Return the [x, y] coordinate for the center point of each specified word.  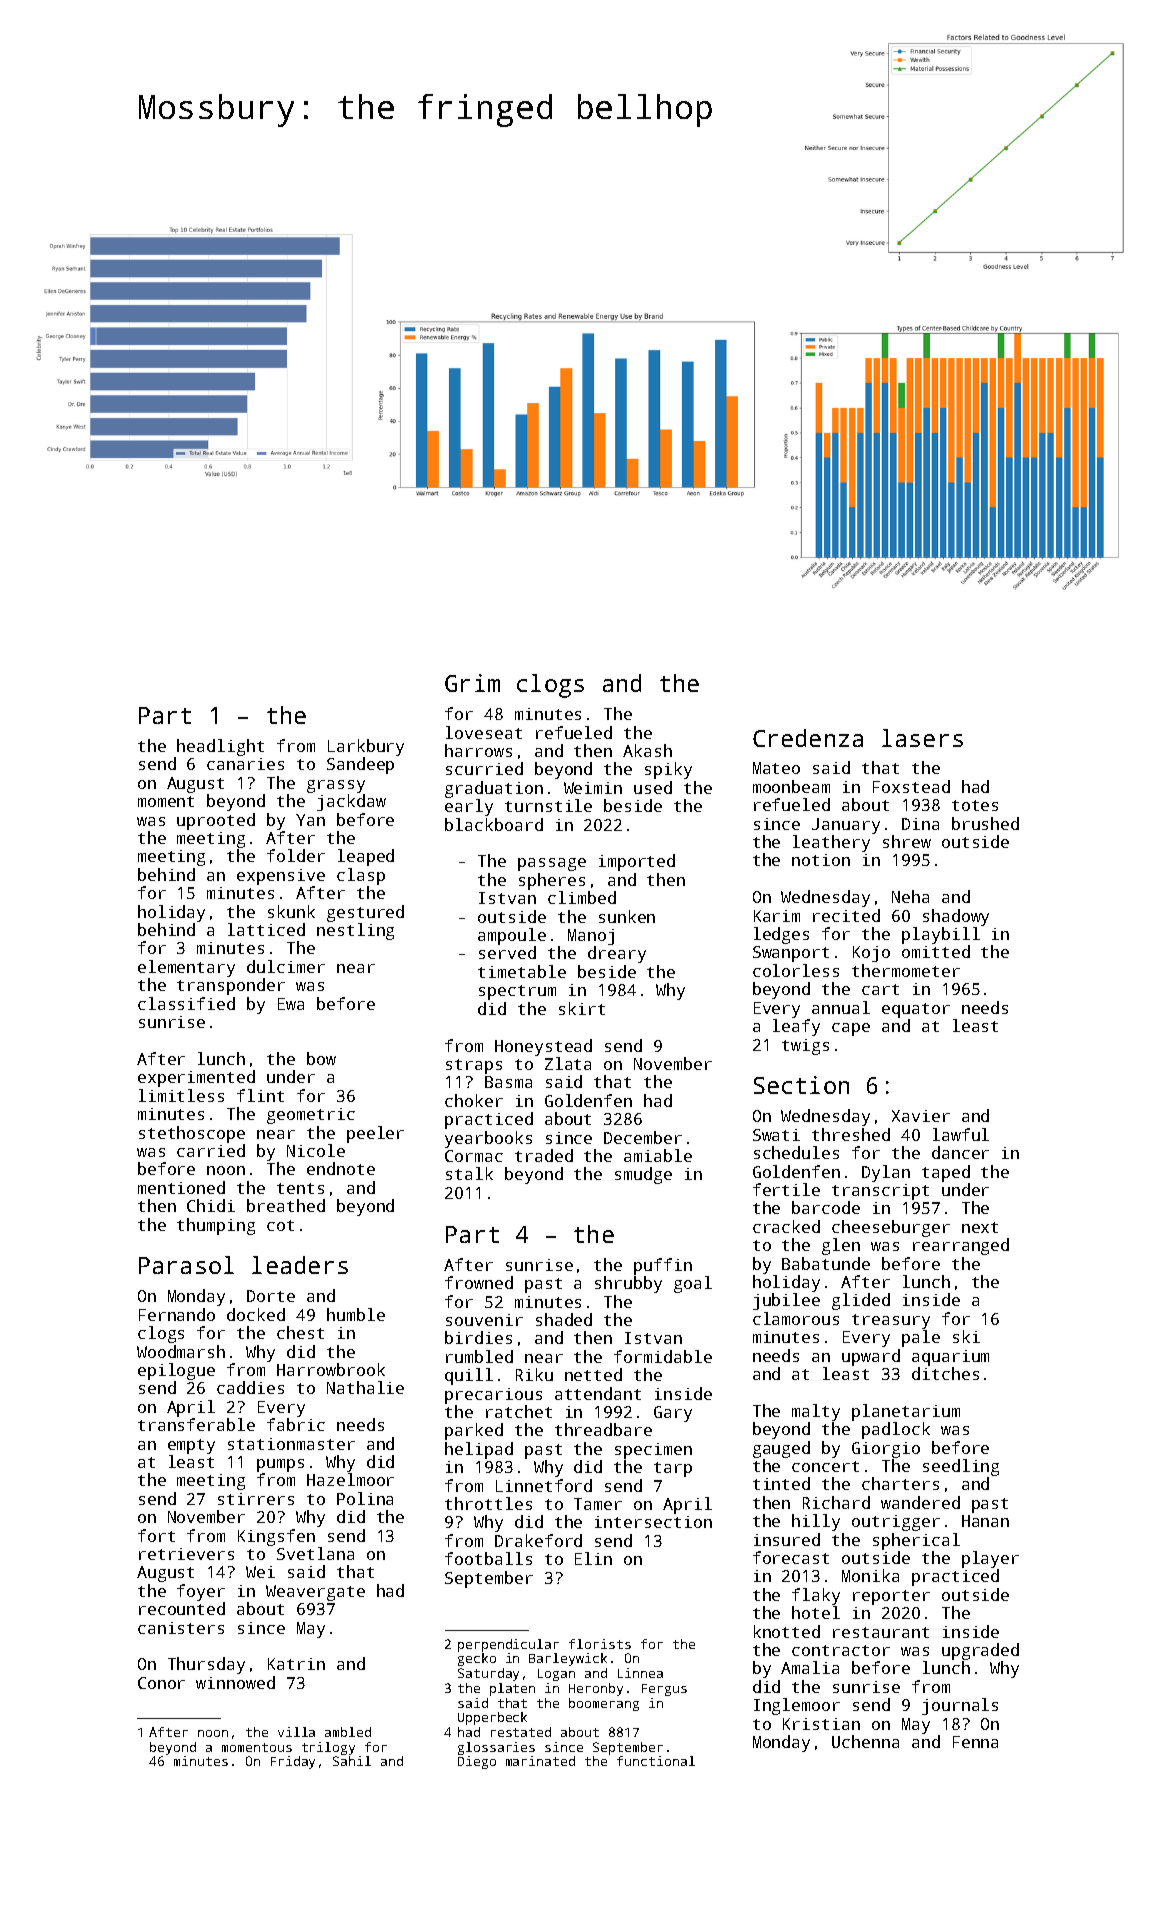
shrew [907, 841]
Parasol [186, 1265]
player [990, 1559]
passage [552, 864]
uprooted [216, 821]
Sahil [352, 1761]
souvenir [484, 1320]
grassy [336, 786]
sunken [627, 916]
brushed [985, 823]
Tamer [598, 1504]
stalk [469, 1173]
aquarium [950, 1358]
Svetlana [315, 1553]
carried [211, 1150]
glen [841, 1246]
